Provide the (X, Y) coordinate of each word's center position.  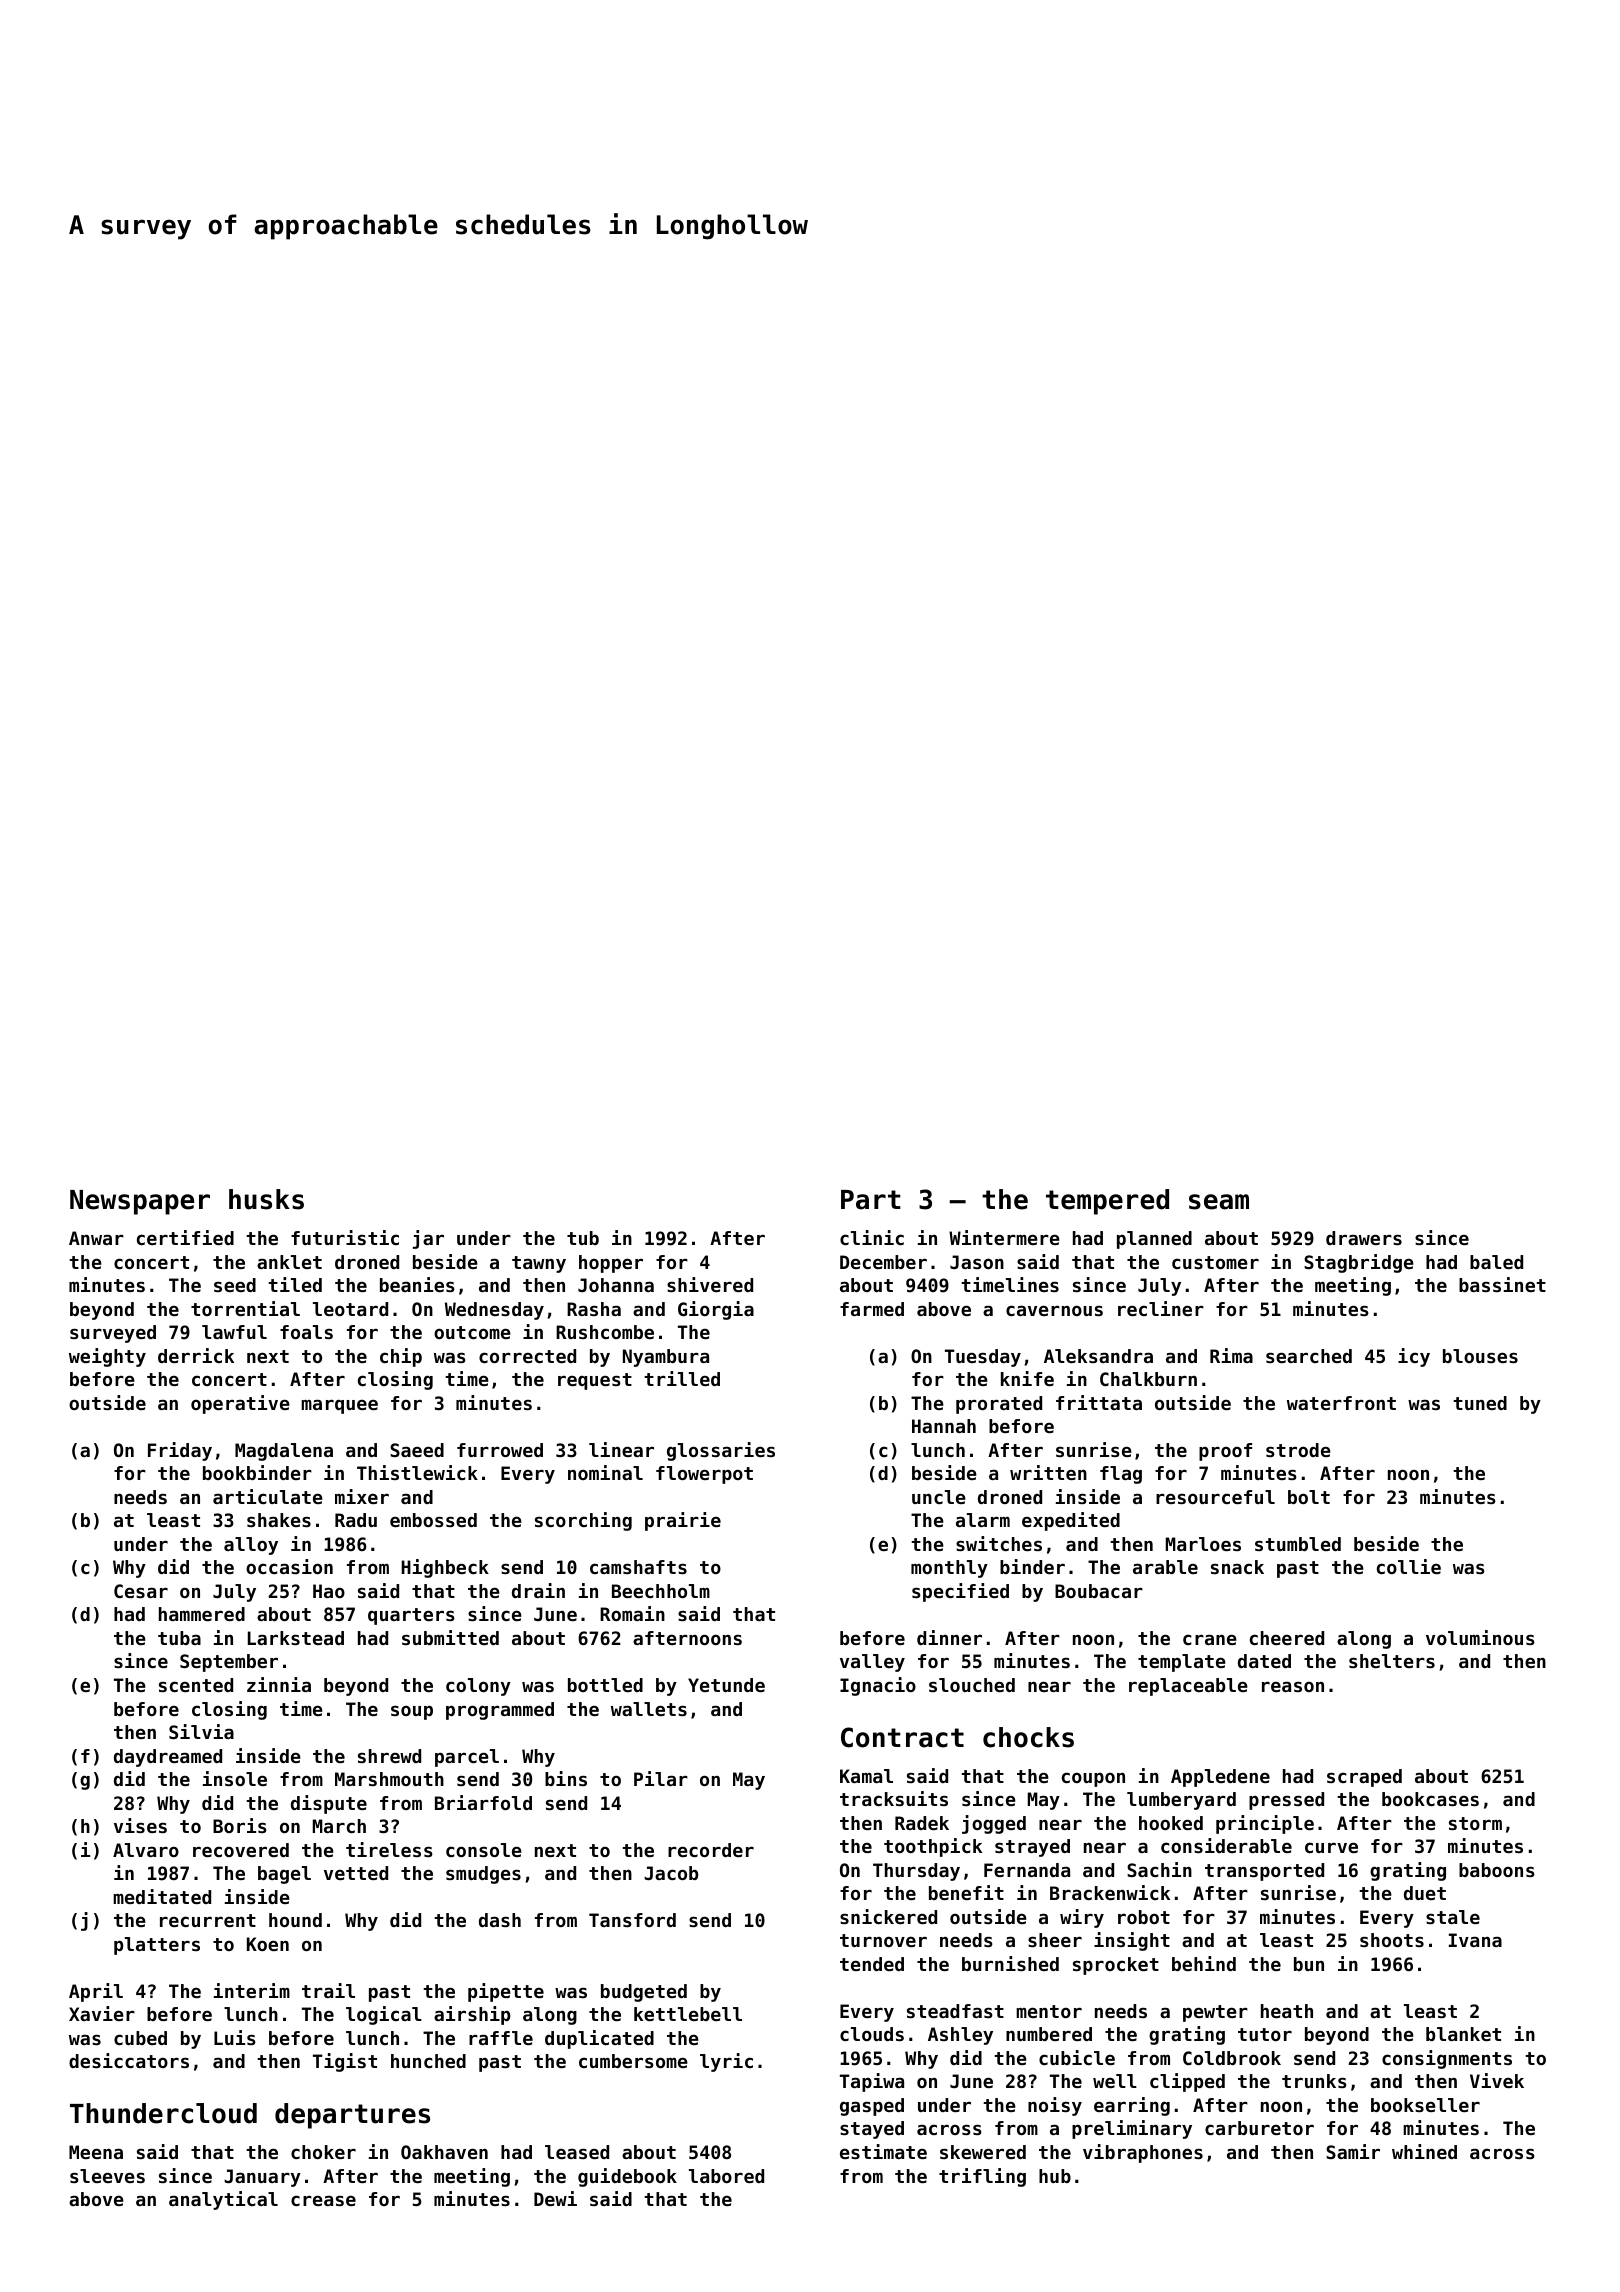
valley (872, 1663)
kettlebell (688, 2014)
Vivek (1497, 2080)
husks (266, 1199)
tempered (1107, 1202)
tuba (179, 1638)
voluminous (1480, 1637)
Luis (235, 2037)
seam (1219, 1202)
